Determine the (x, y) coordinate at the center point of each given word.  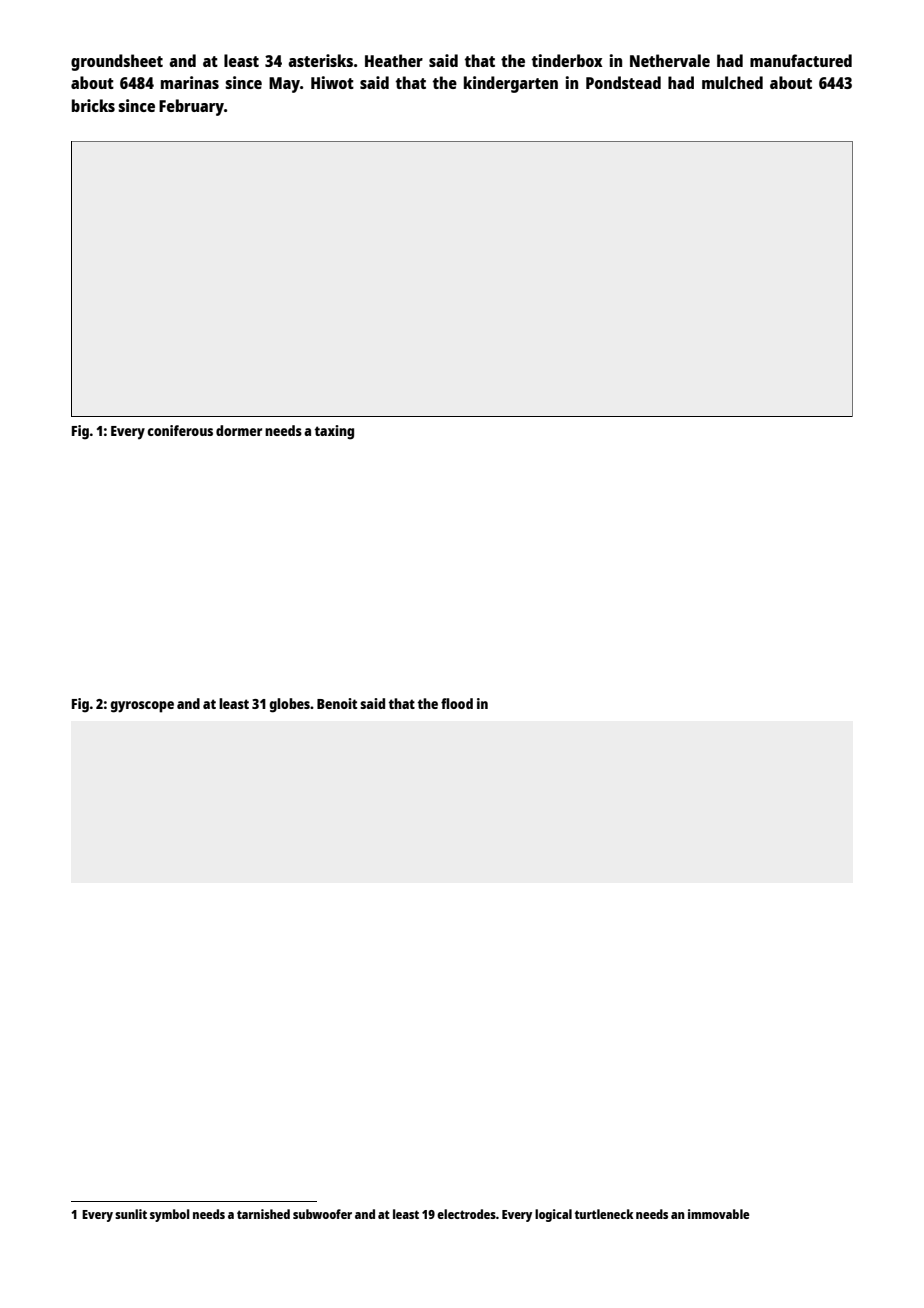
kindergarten (511, 84)
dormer (239, 430)
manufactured (801, 60)
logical (553, 1215)
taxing (334, 432)
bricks (93, 105)
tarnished (263, 1214)
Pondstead (623, 82)
